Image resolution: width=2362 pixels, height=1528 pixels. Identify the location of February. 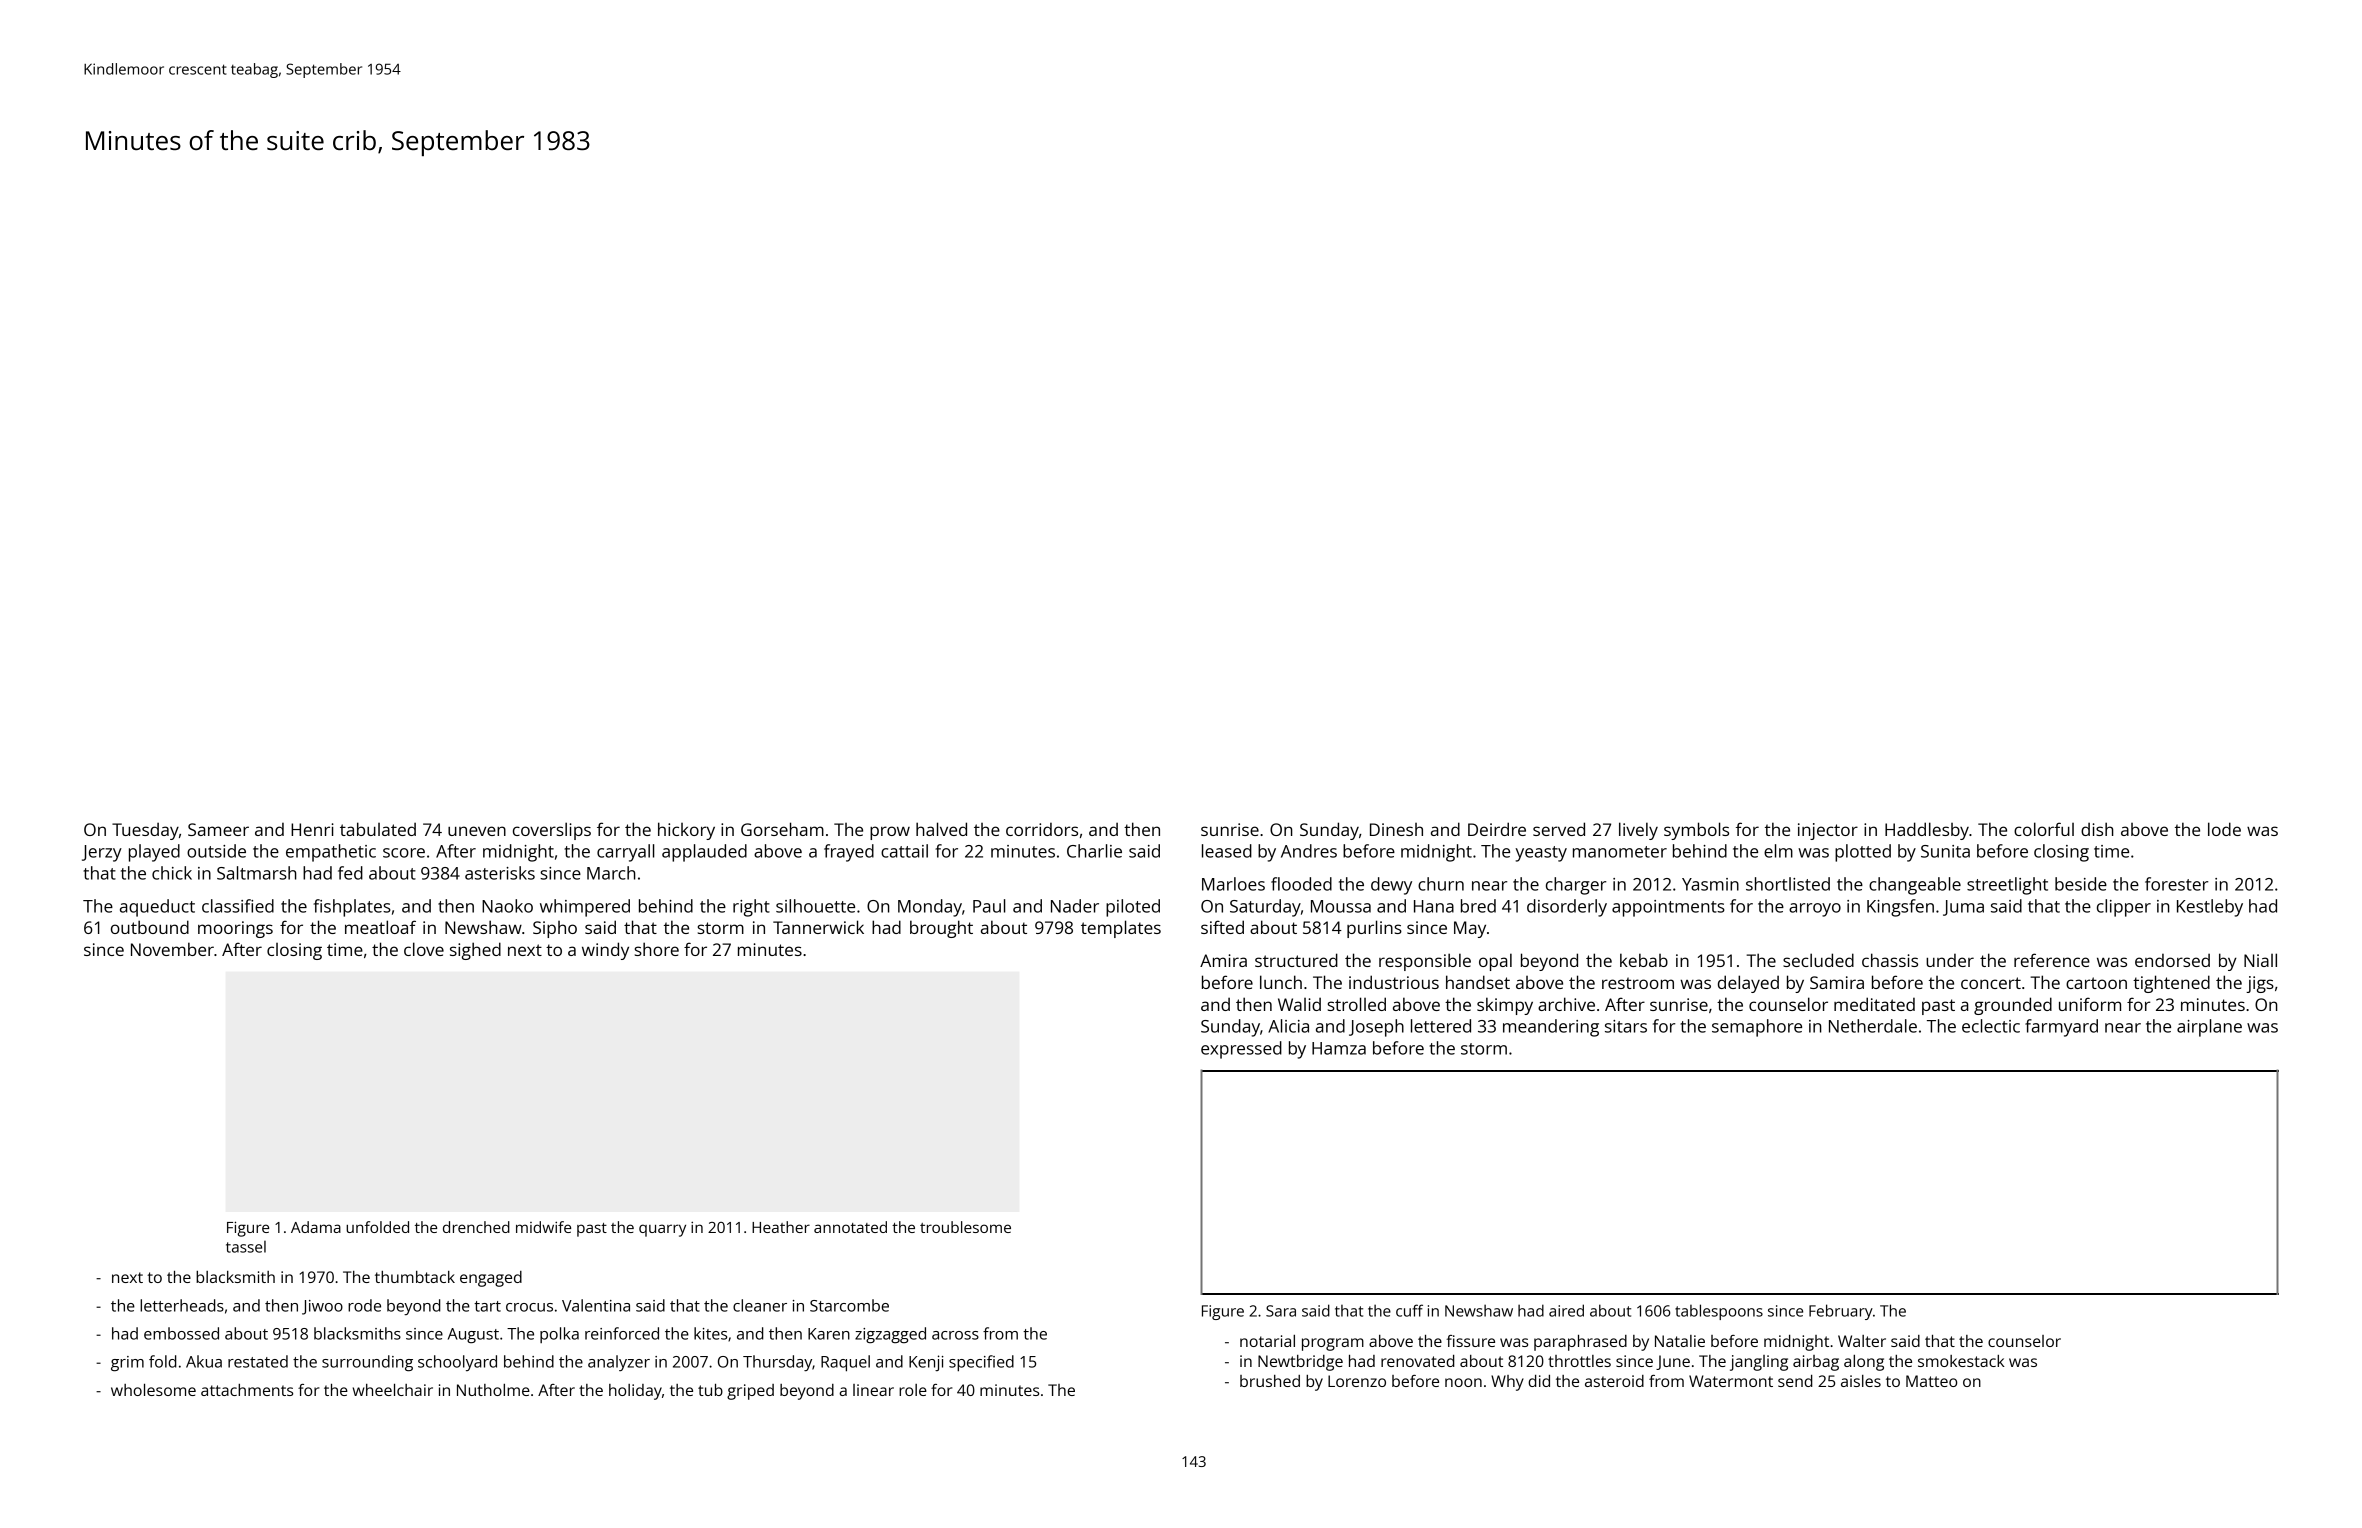
(1841, 1312).
